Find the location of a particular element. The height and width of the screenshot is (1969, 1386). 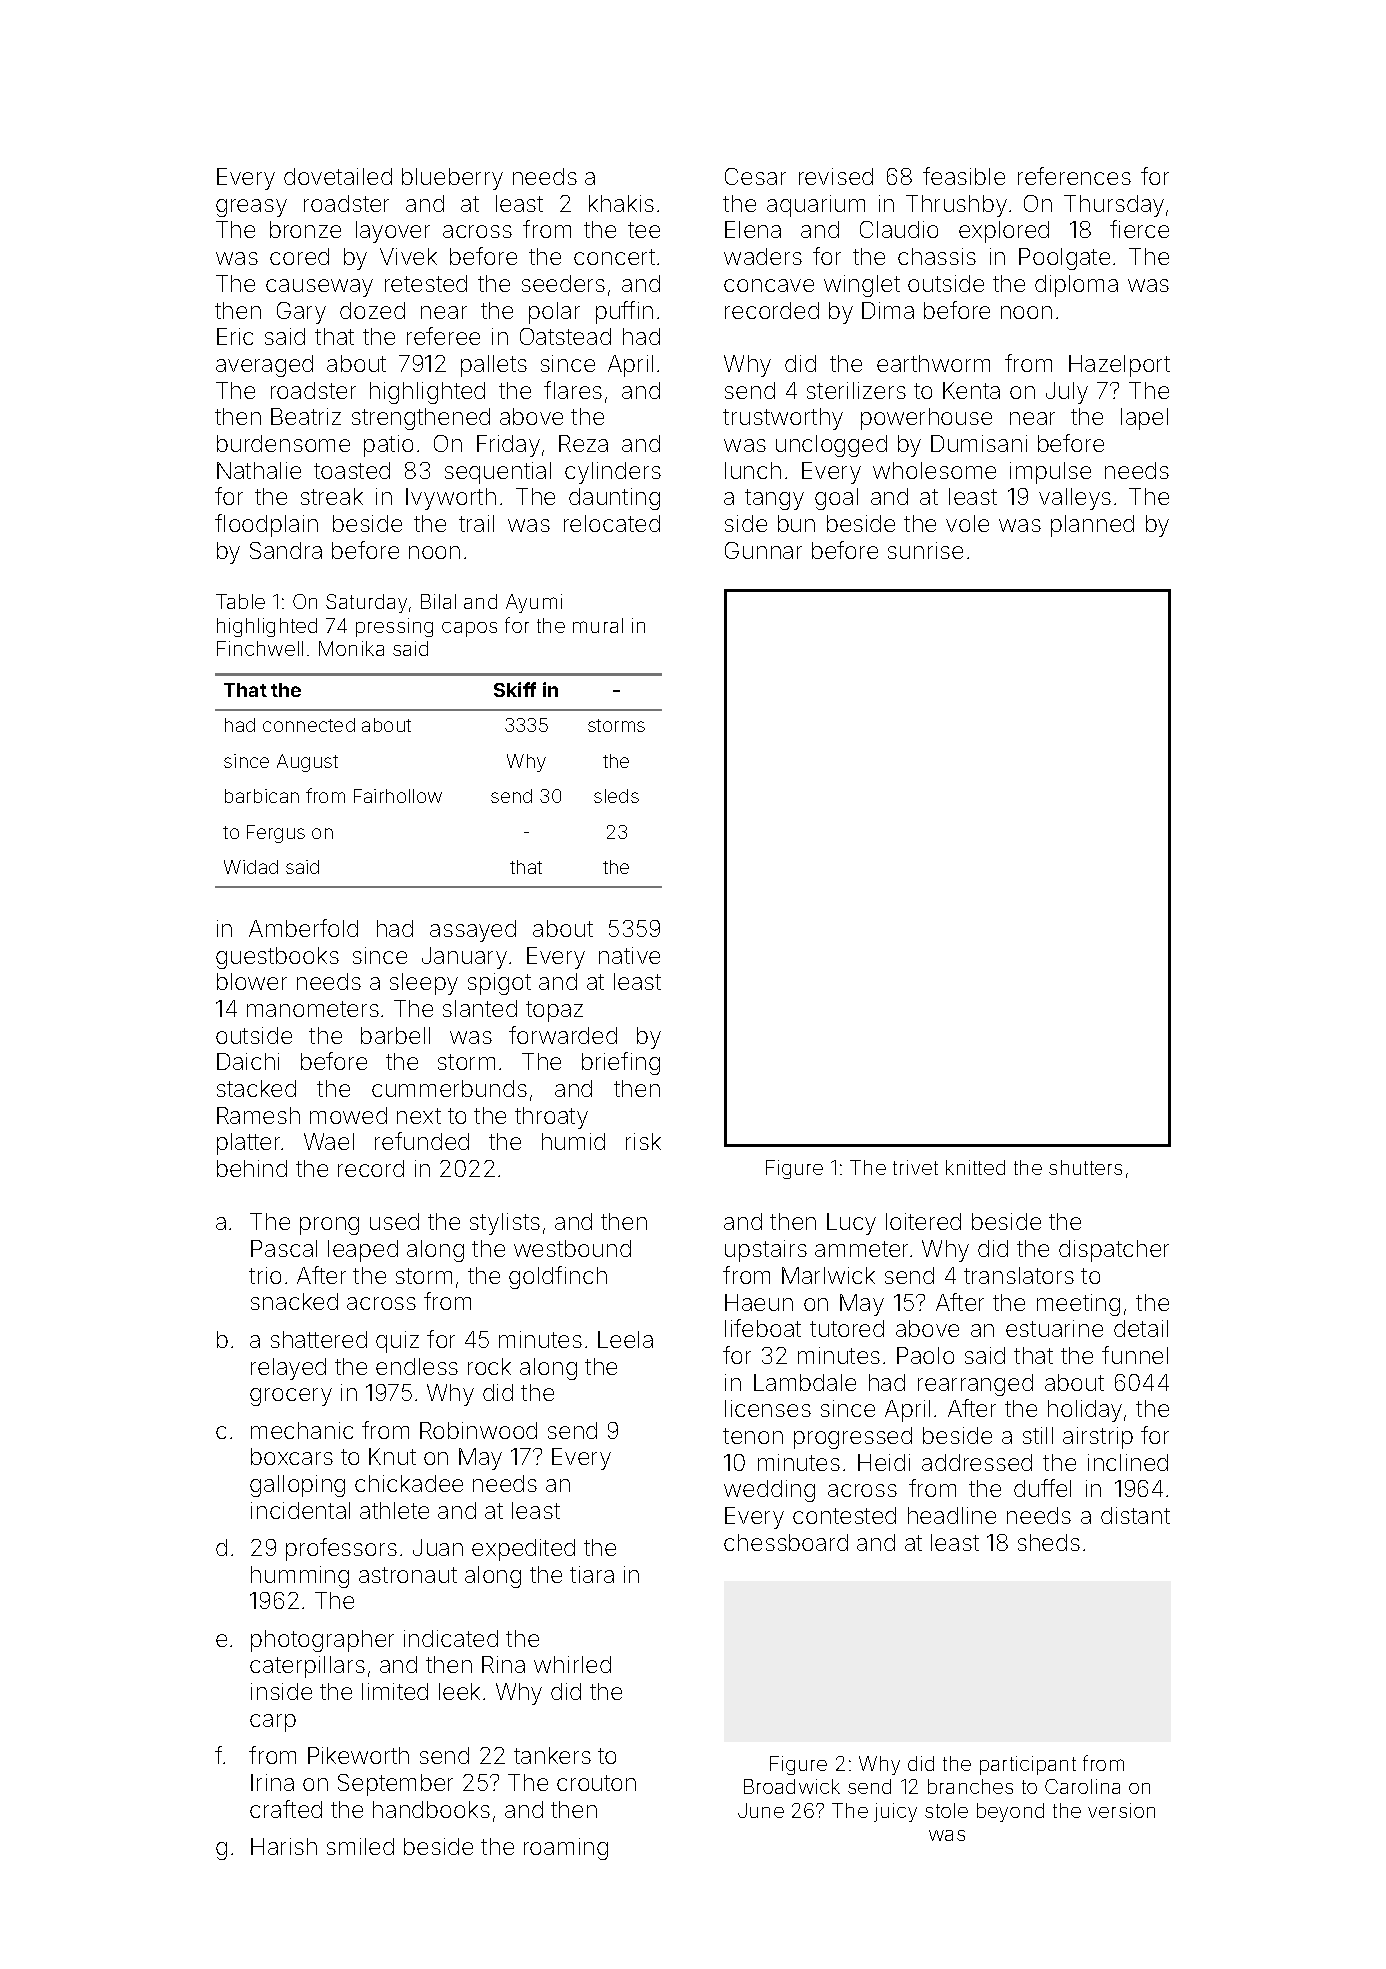

lunch is located at coordinates (753, 470).
